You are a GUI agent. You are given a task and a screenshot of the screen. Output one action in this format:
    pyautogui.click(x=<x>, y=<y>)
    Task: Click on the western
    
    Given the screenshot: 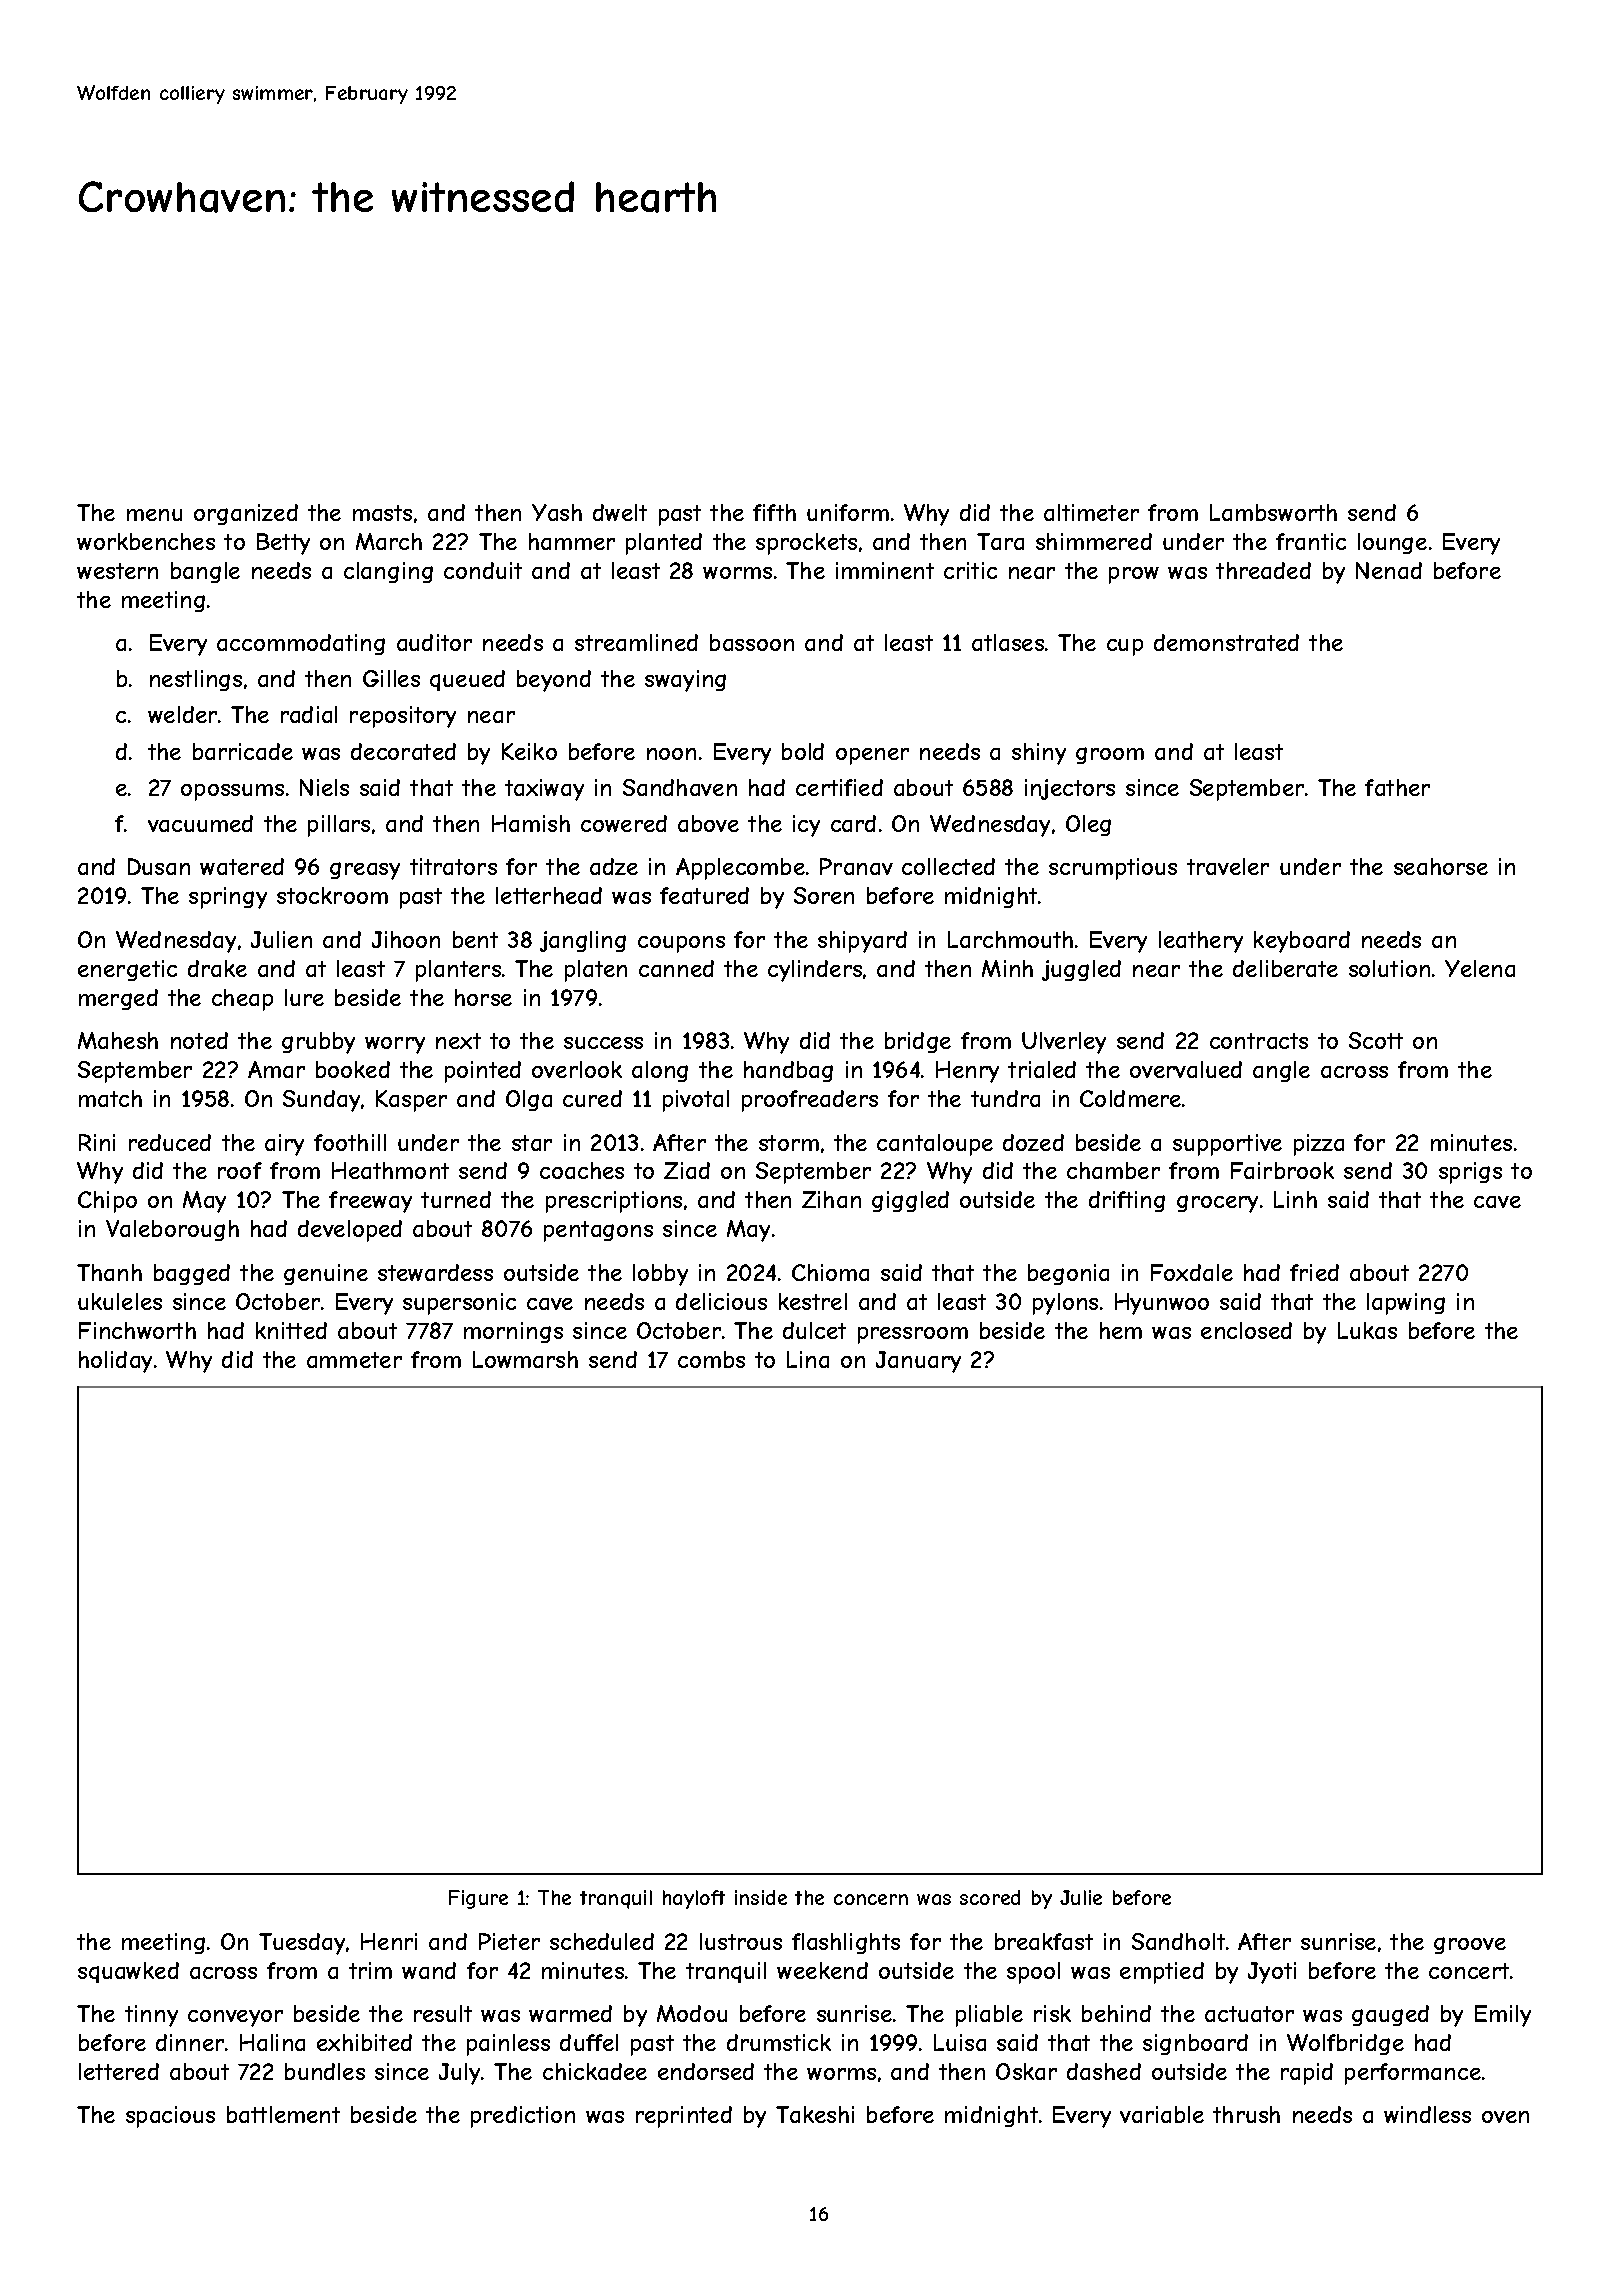 What is the action you would take?
    pyautogui.click(x=117, y=571)
